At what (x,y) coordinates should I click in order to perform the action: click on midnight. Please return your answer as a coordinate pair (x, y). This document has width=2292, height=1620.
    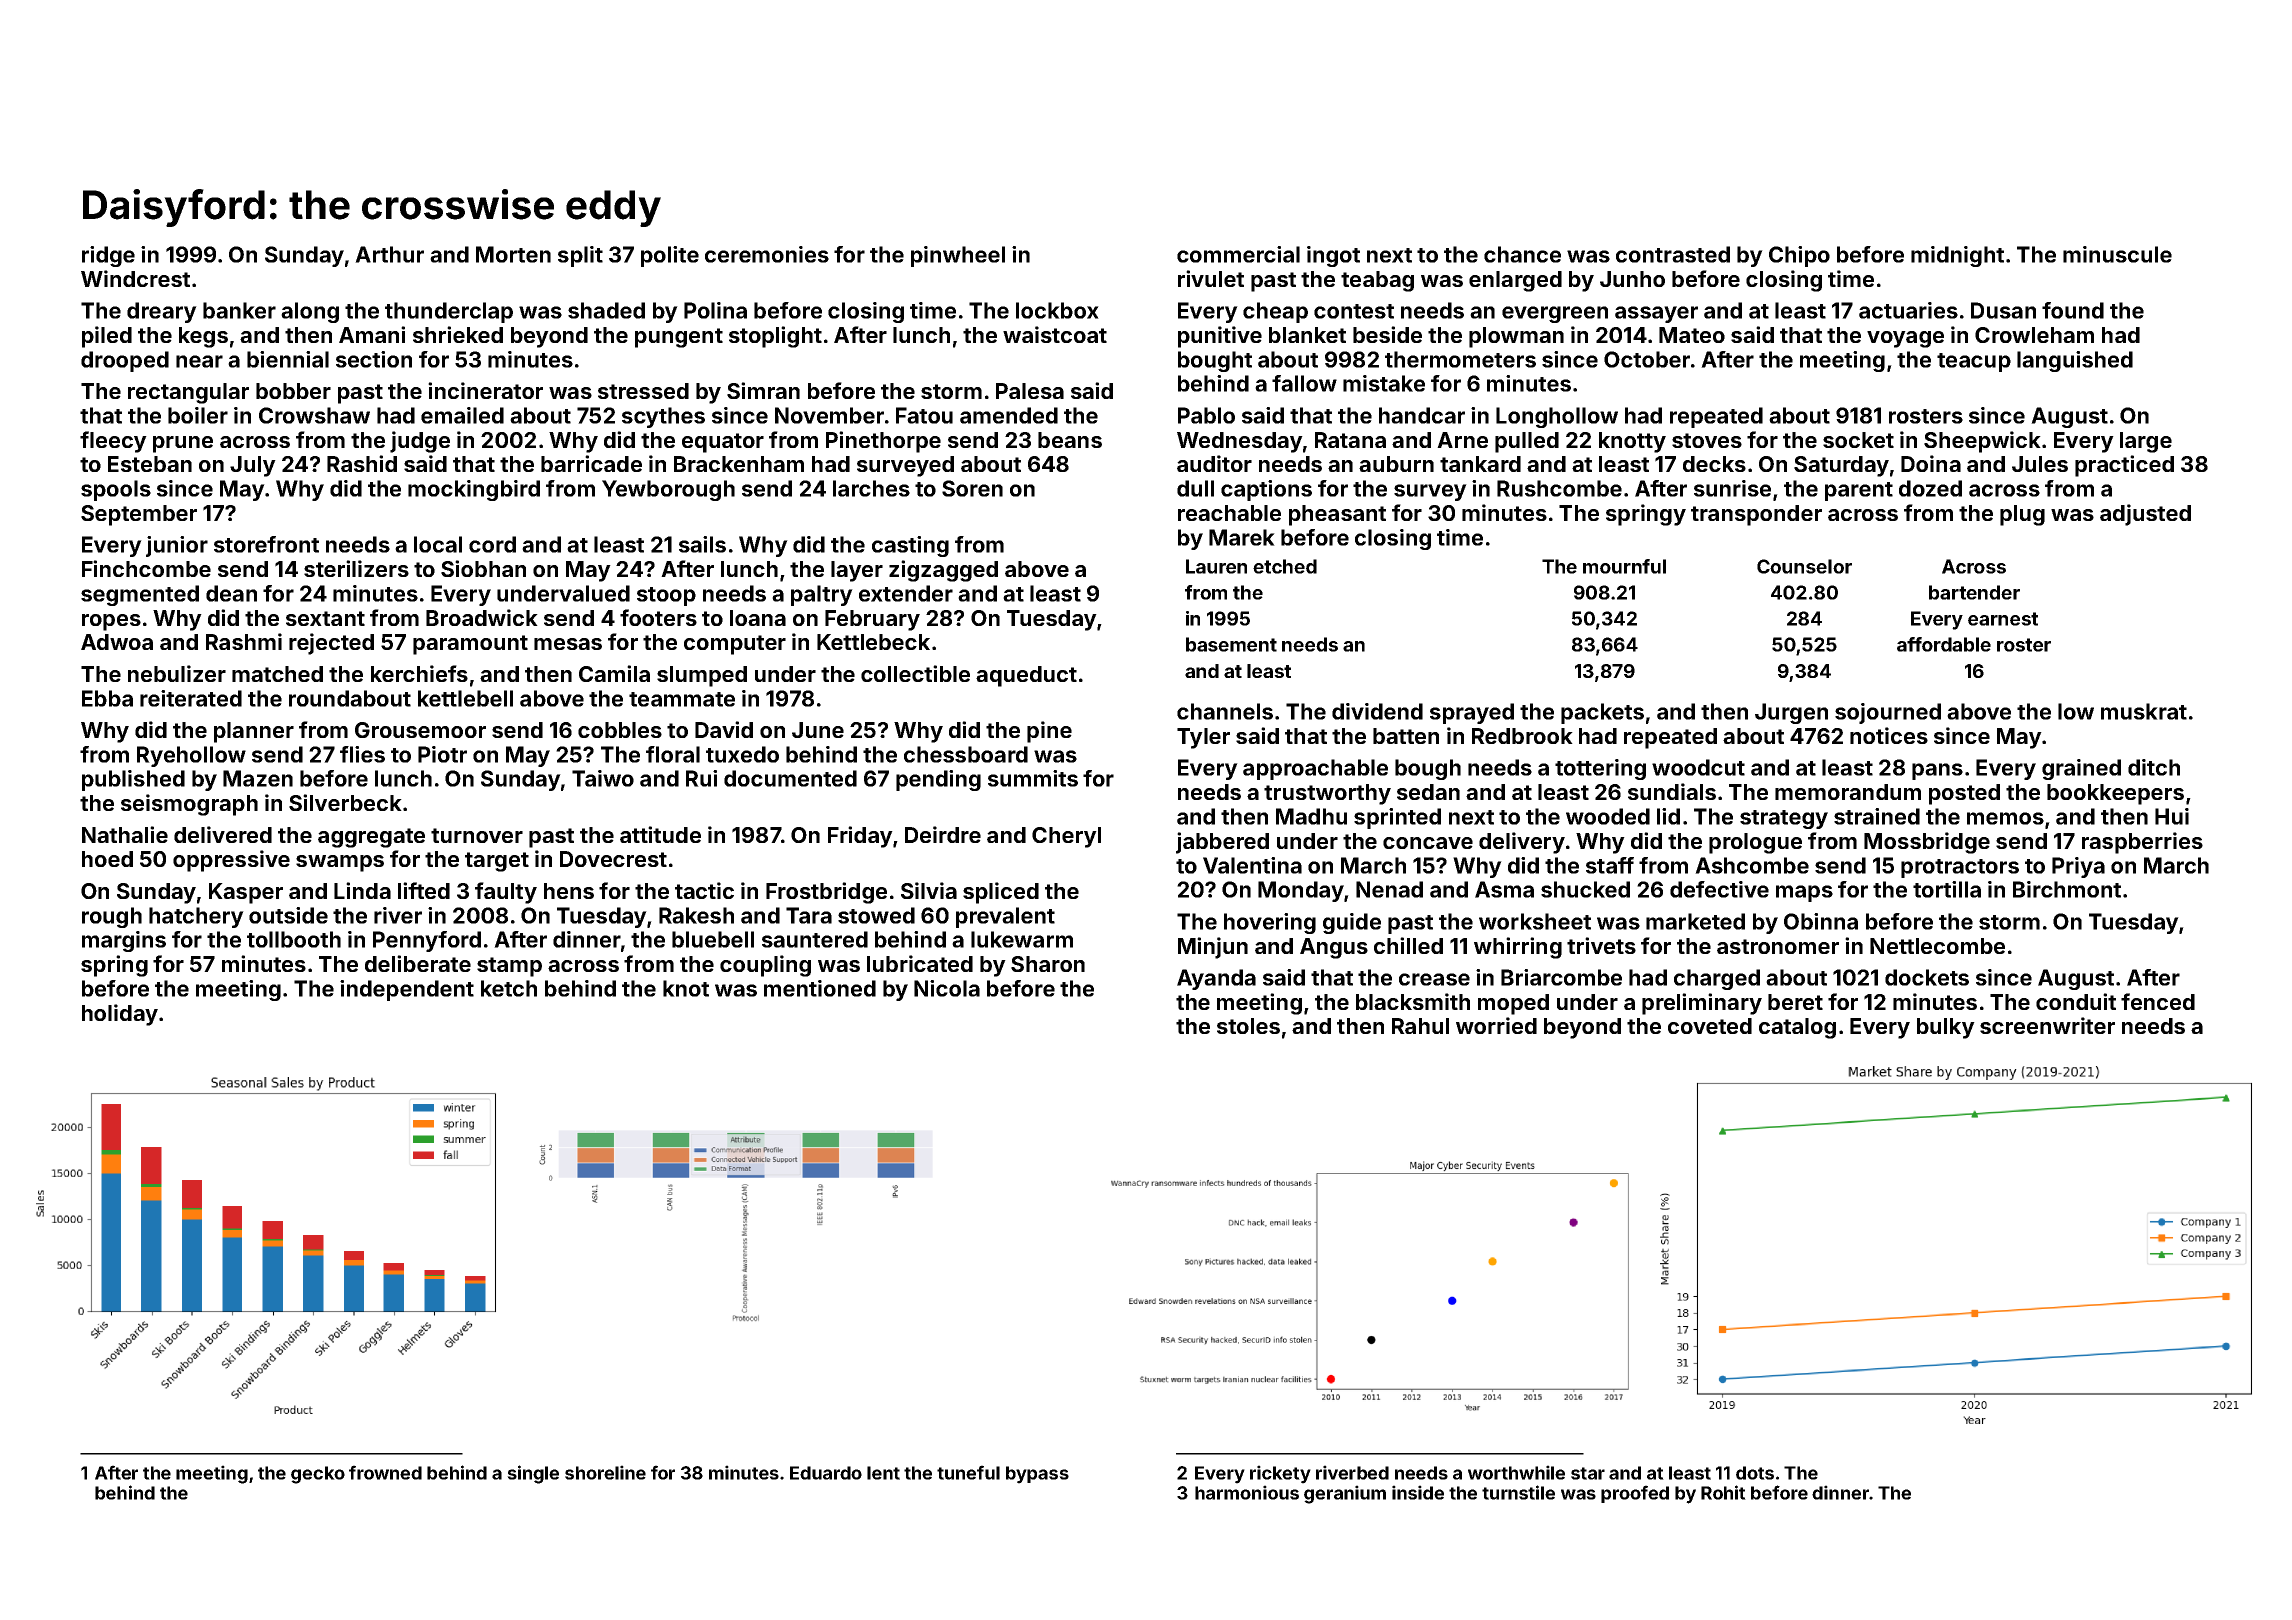
    Looking at the image, I should click on (1957, 256).
